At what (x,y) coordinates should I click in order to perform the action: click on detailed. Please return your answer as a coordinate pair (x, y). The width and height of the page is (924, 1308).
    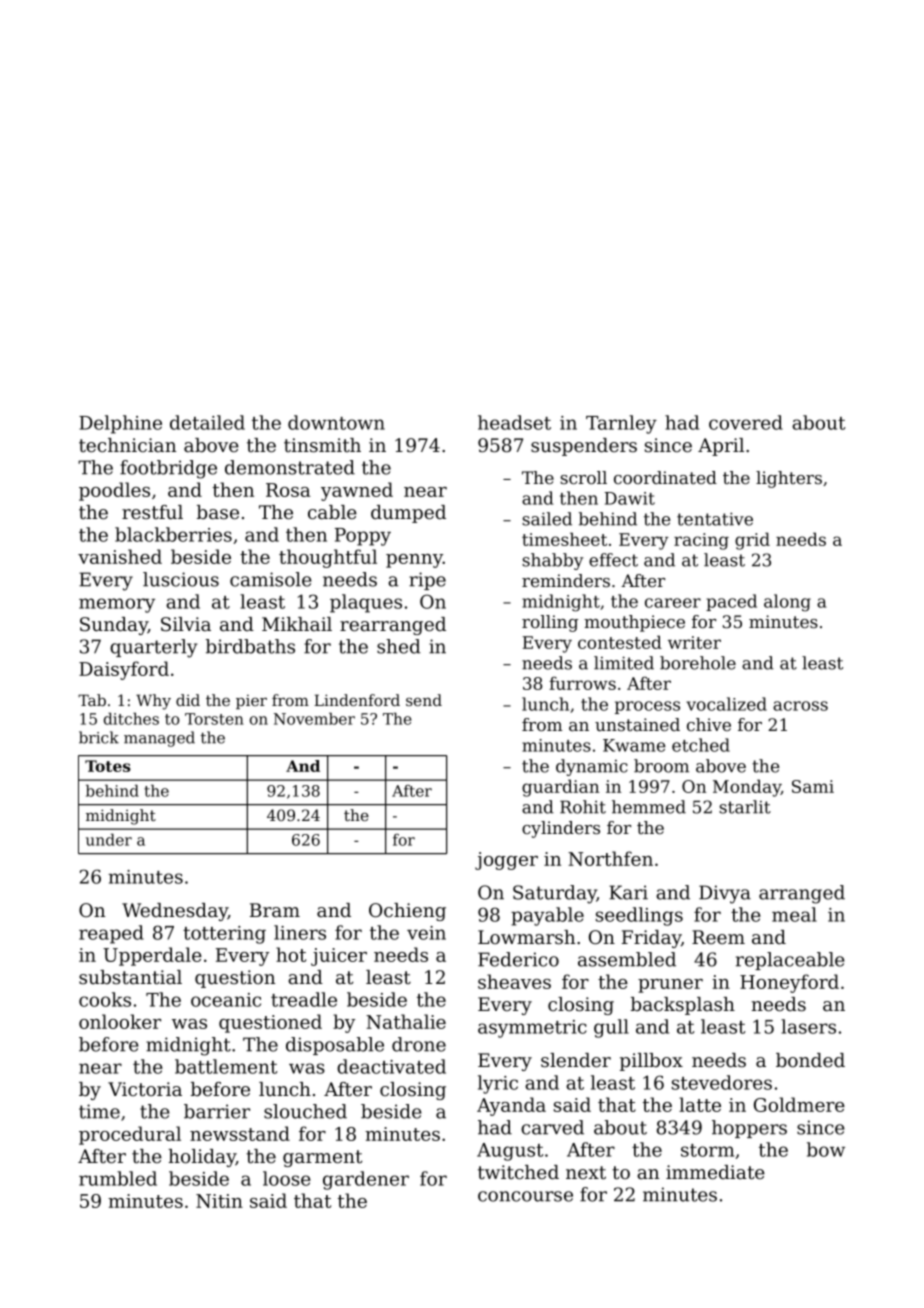
    Looking at the image, I should click on (207, 422).
